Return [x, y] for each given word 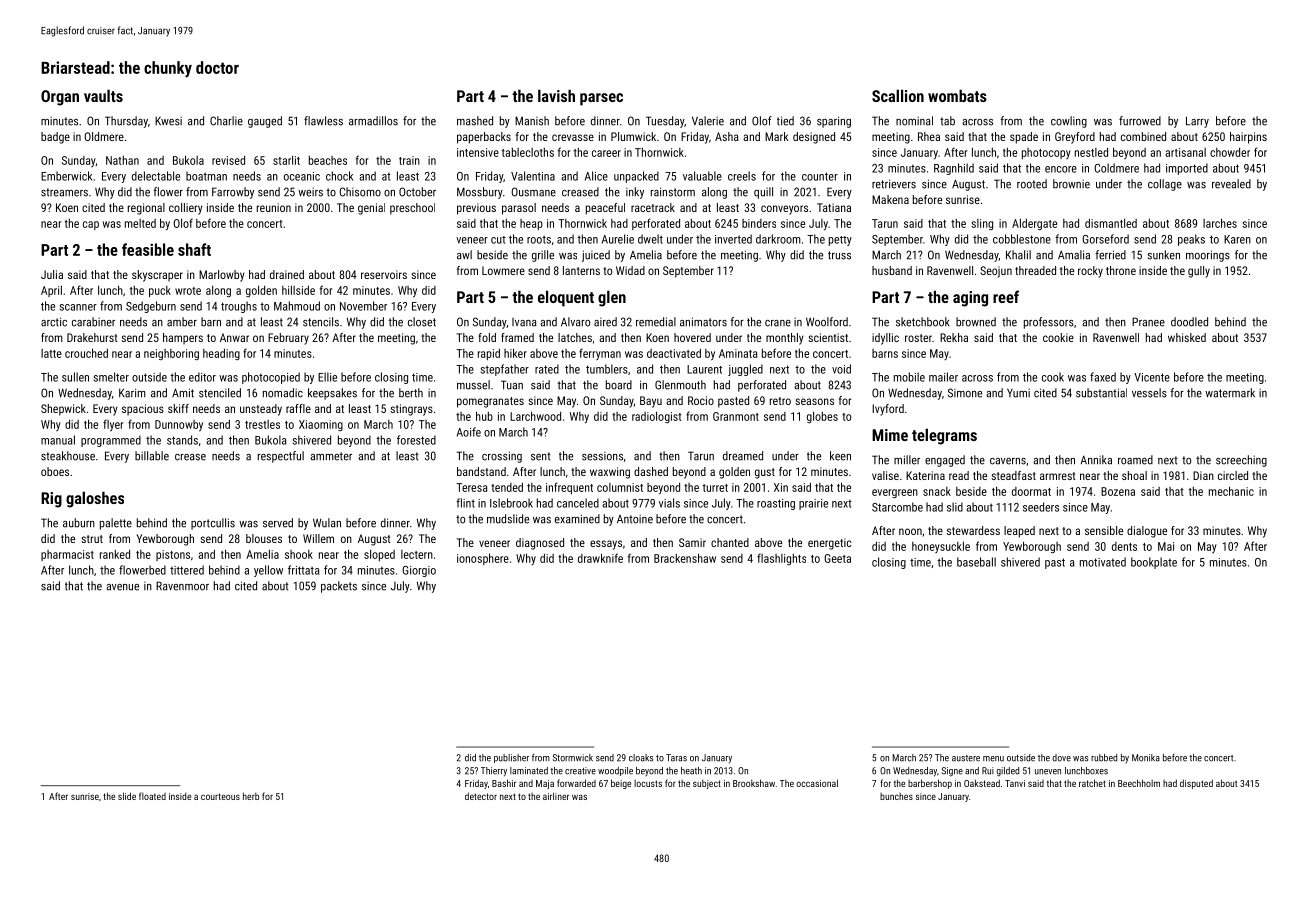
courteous [220, 796]
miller [907, 460]
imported [1187, 169]
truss [839, 255]
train [409, 160]
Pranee [1148, 322]
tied [785, 121]
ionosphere [483, 559]
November [363, 306]
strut [92, 539]
